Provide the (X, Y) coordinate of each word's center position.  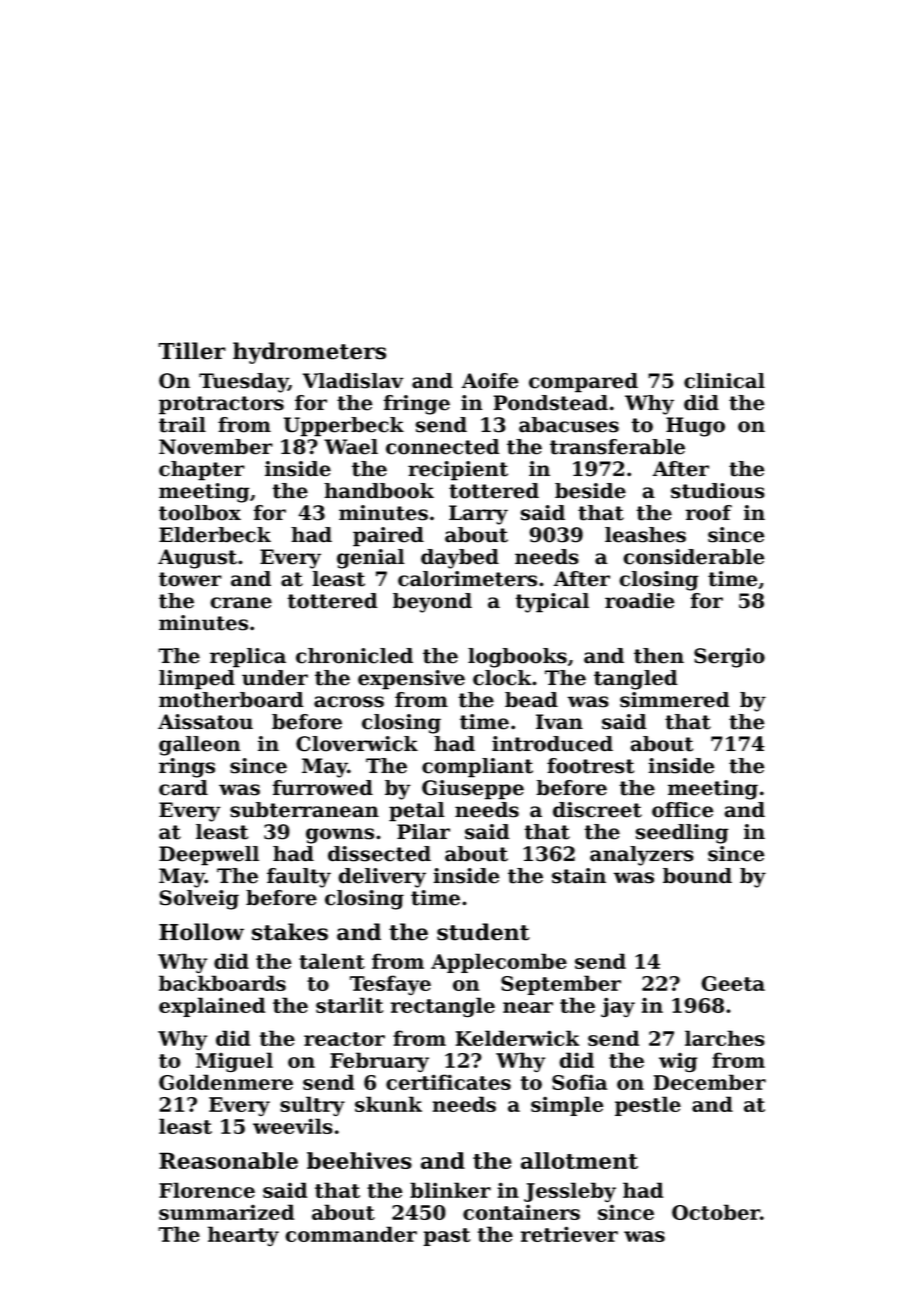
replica (248, 658)
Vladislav (353, 381)
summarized (226, 1212)
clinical (724, 381)
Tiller (192, 351)
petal (417, 812)
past (446, 1237)
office (682, 810)
